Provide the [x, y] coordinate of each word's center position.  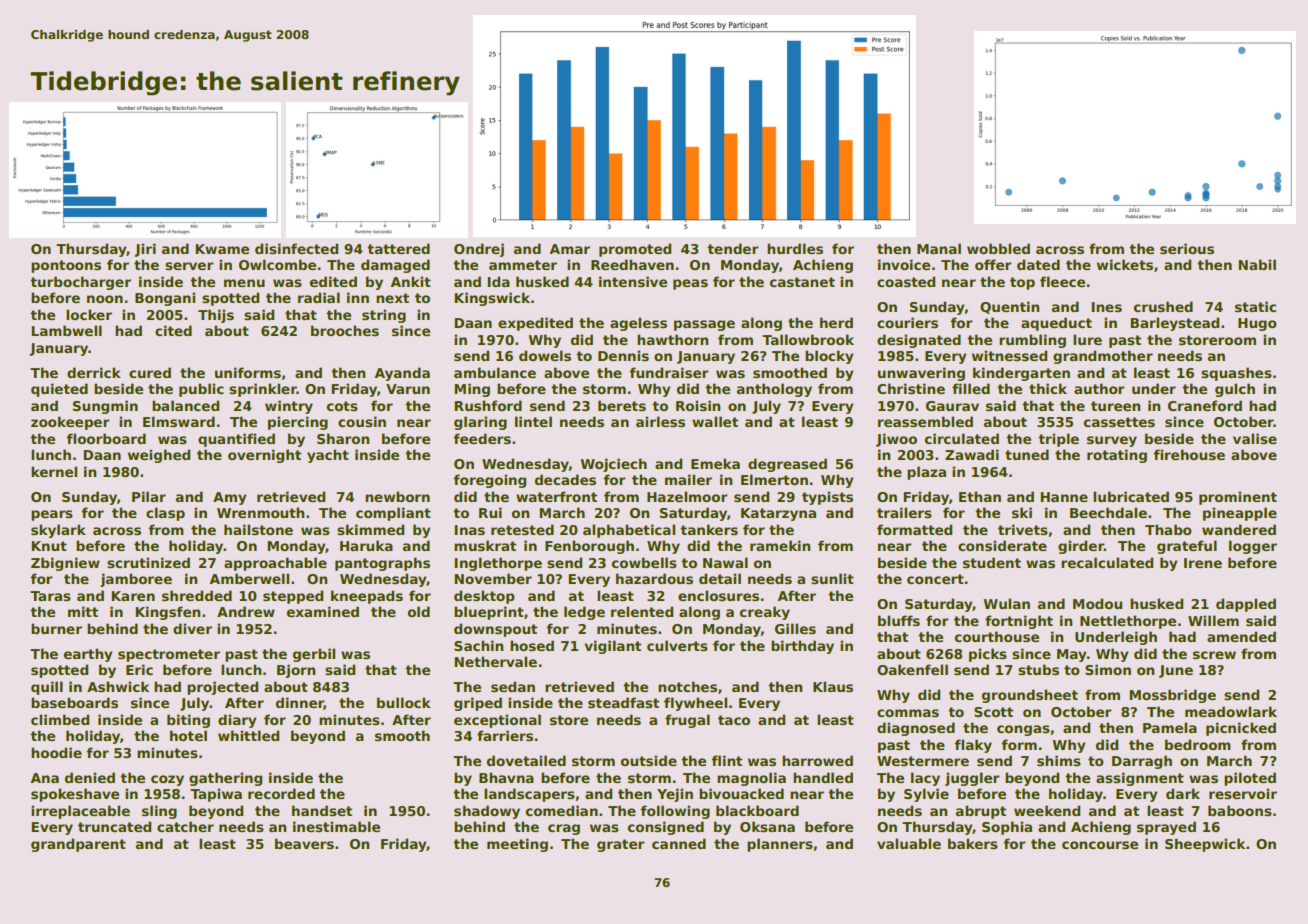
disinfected [296, 248]
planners [780, 845]
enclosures [718, 595]
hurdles [795, 248]
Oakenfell [912, 669]
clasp [165, 514]
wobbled [998, 248]
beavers [304, 843]
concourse [1100, 845]
